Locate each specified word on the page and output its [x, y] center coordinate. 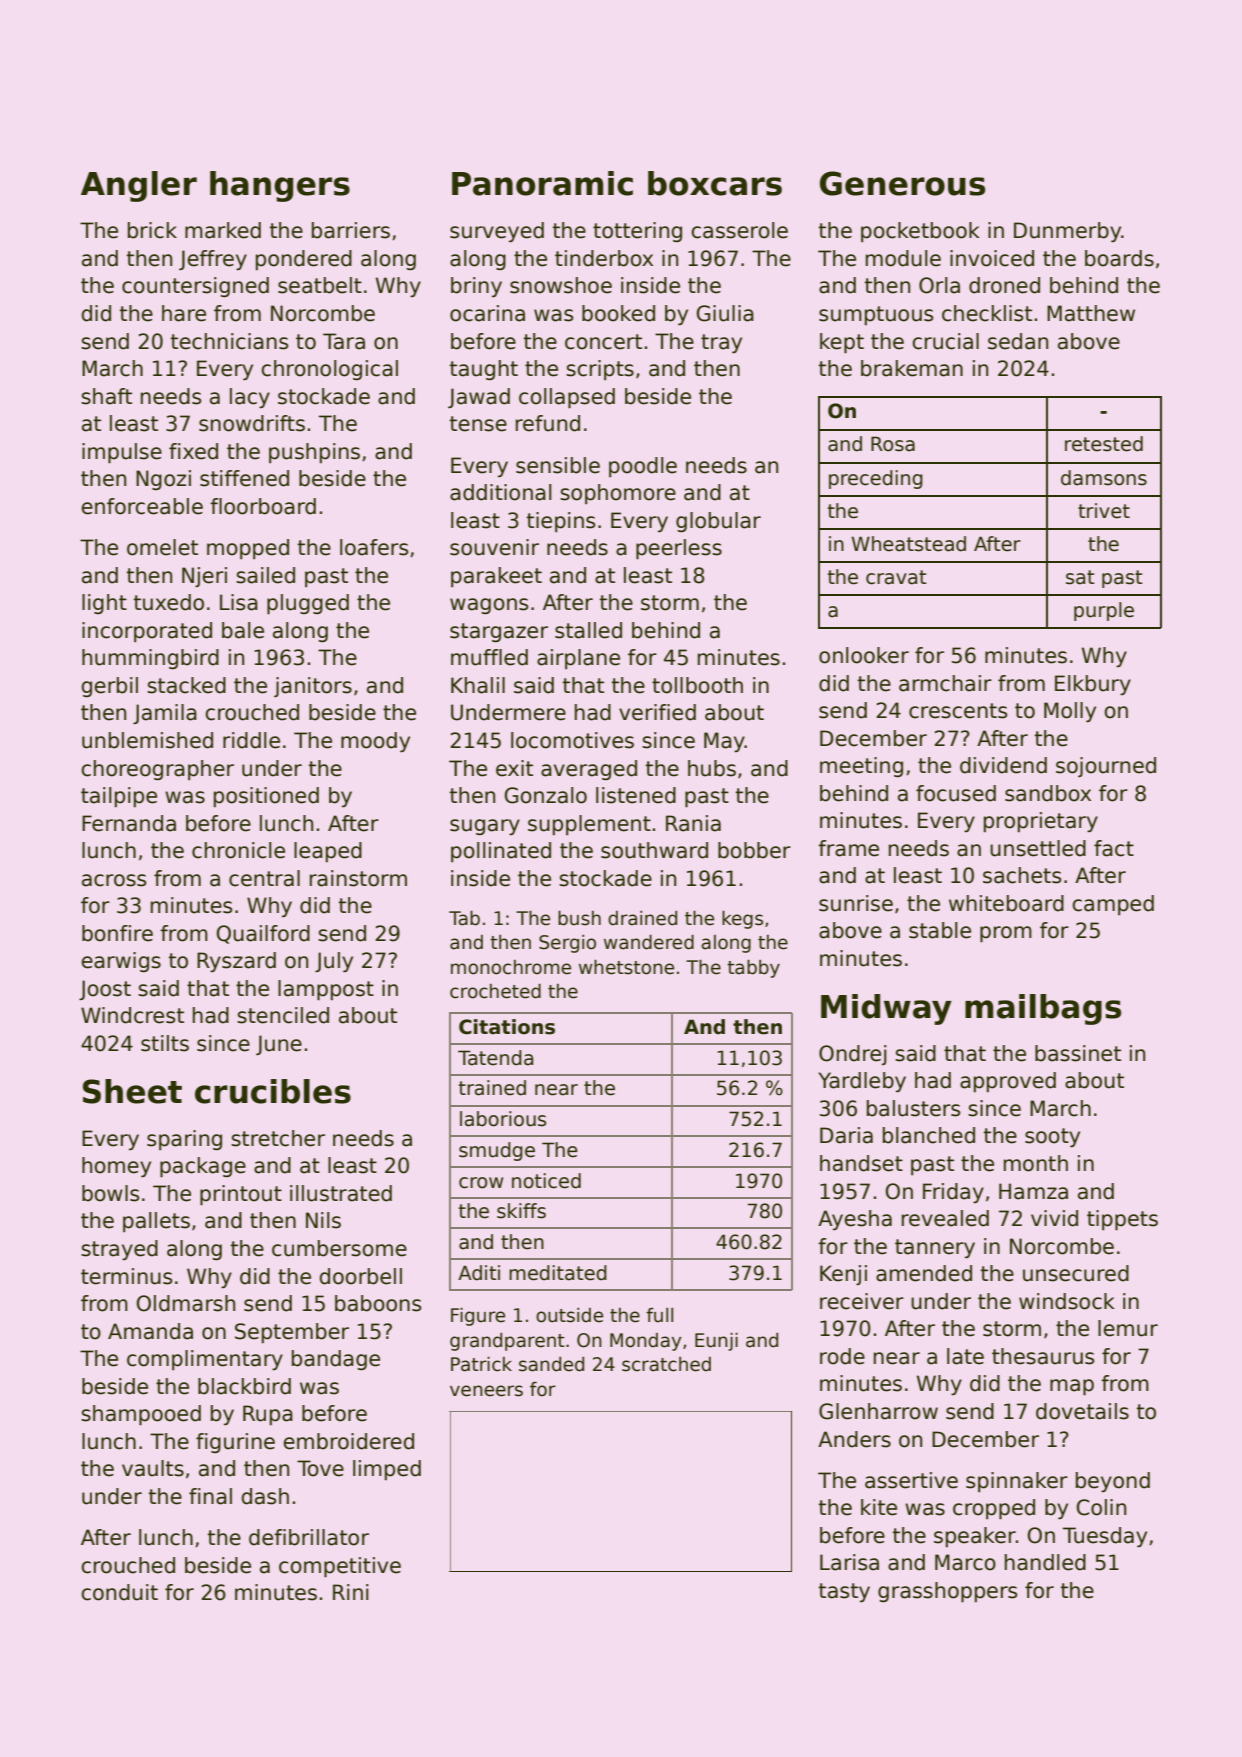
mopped [248, 549]
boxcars [715, 183]
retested [1104, 444]
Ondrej [853, 1055]
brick [152, 230]
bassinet [1078, 1053]
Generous [902, 183]
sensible [558, 465]
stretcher [278, 1138]
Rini [351, 1592]
